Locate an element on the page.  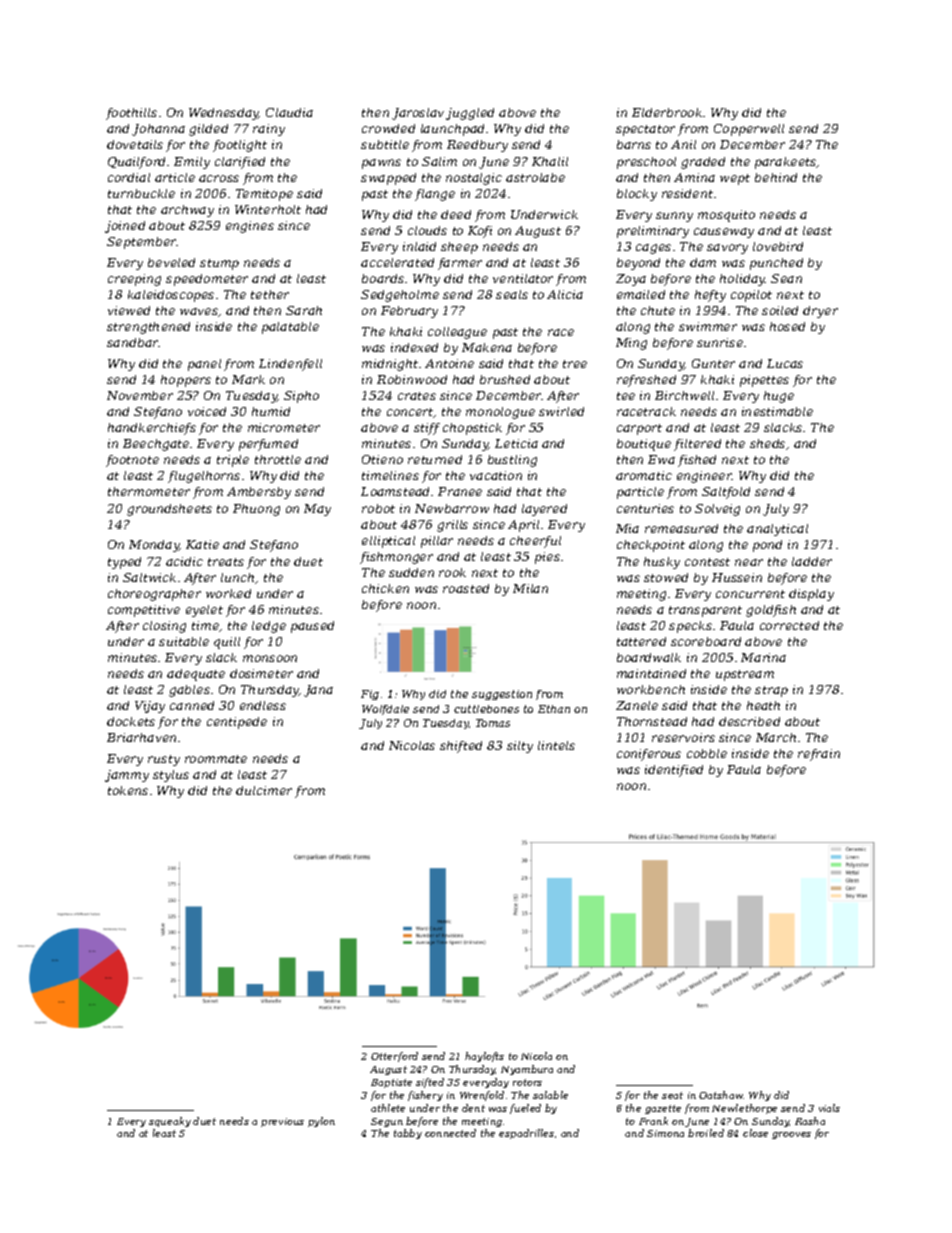
juggled is located at coordinates (470, 114).
